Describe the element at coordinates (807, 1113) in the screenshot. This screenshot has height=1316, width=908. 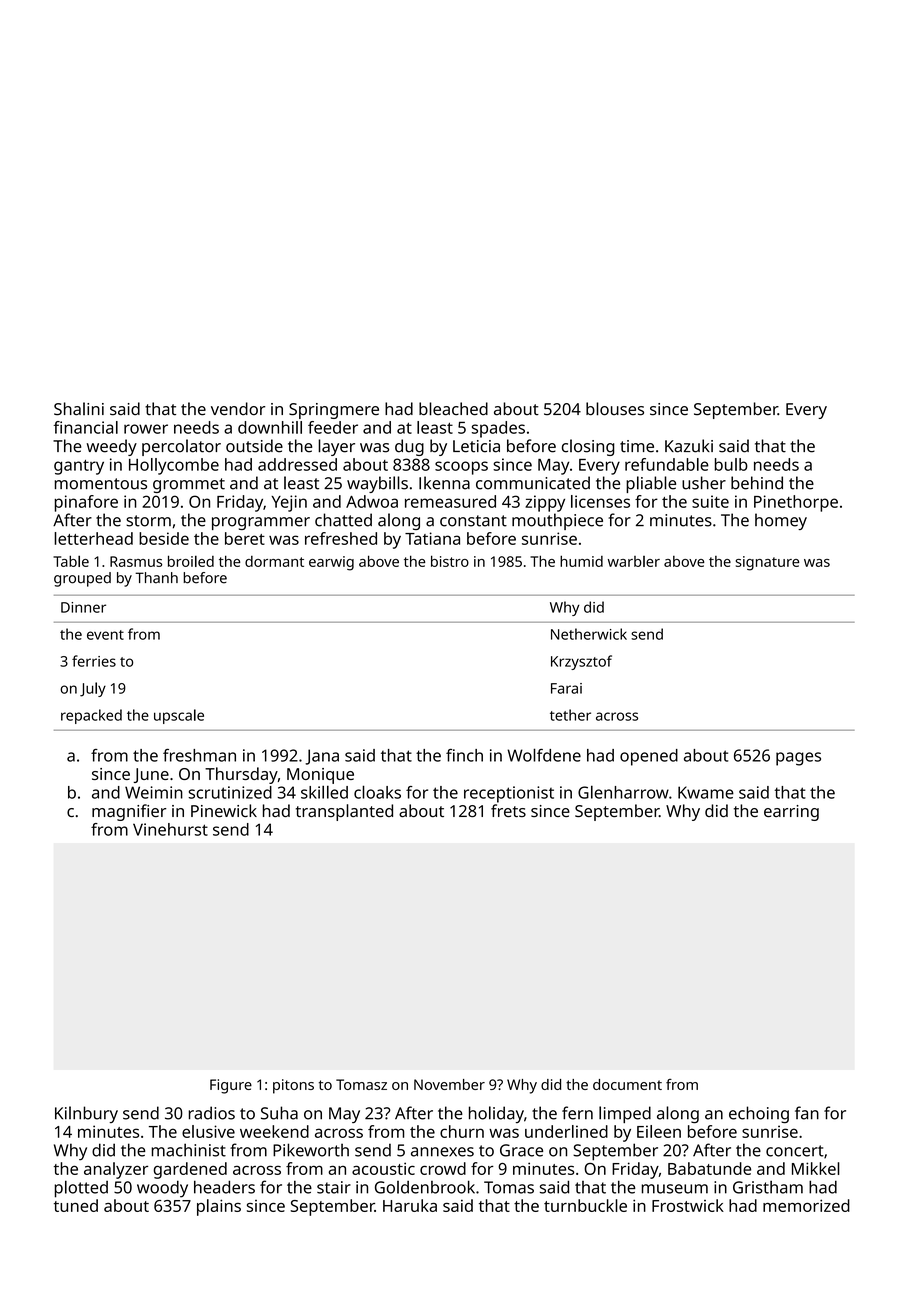
I see `fan` at that location.
